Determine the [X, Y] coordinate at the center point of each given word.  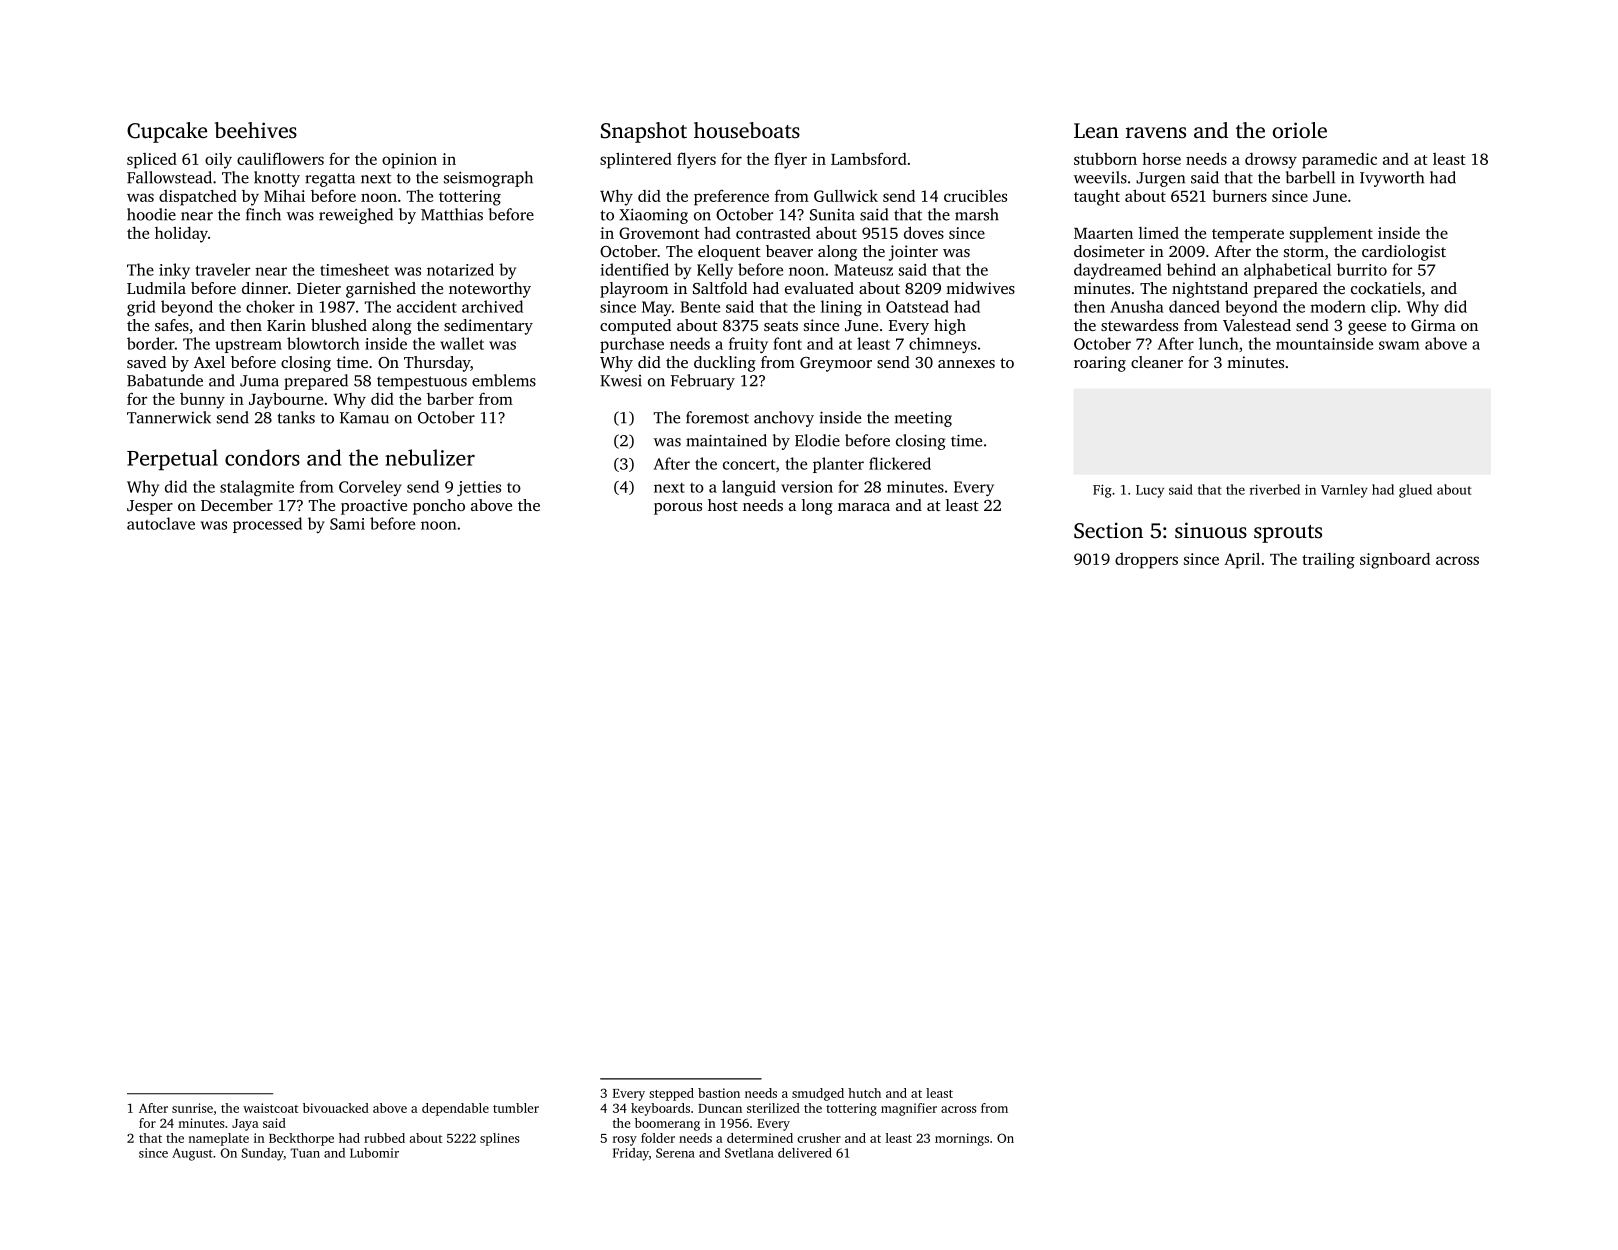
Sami [347, 524]
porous [678, 509]
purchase [632, 345]
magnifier [909, 1109]
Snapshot [644, 132]
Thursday [437, 364]
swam [1399, 345]
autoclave [161, 523]
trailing [1328, 561]
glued [1415, 491]
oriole [1300, 130]
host [723, 505]
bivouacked [336, 1108]
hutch [864, 1093]
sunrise [192, 1108]
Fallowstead [169, 177]
